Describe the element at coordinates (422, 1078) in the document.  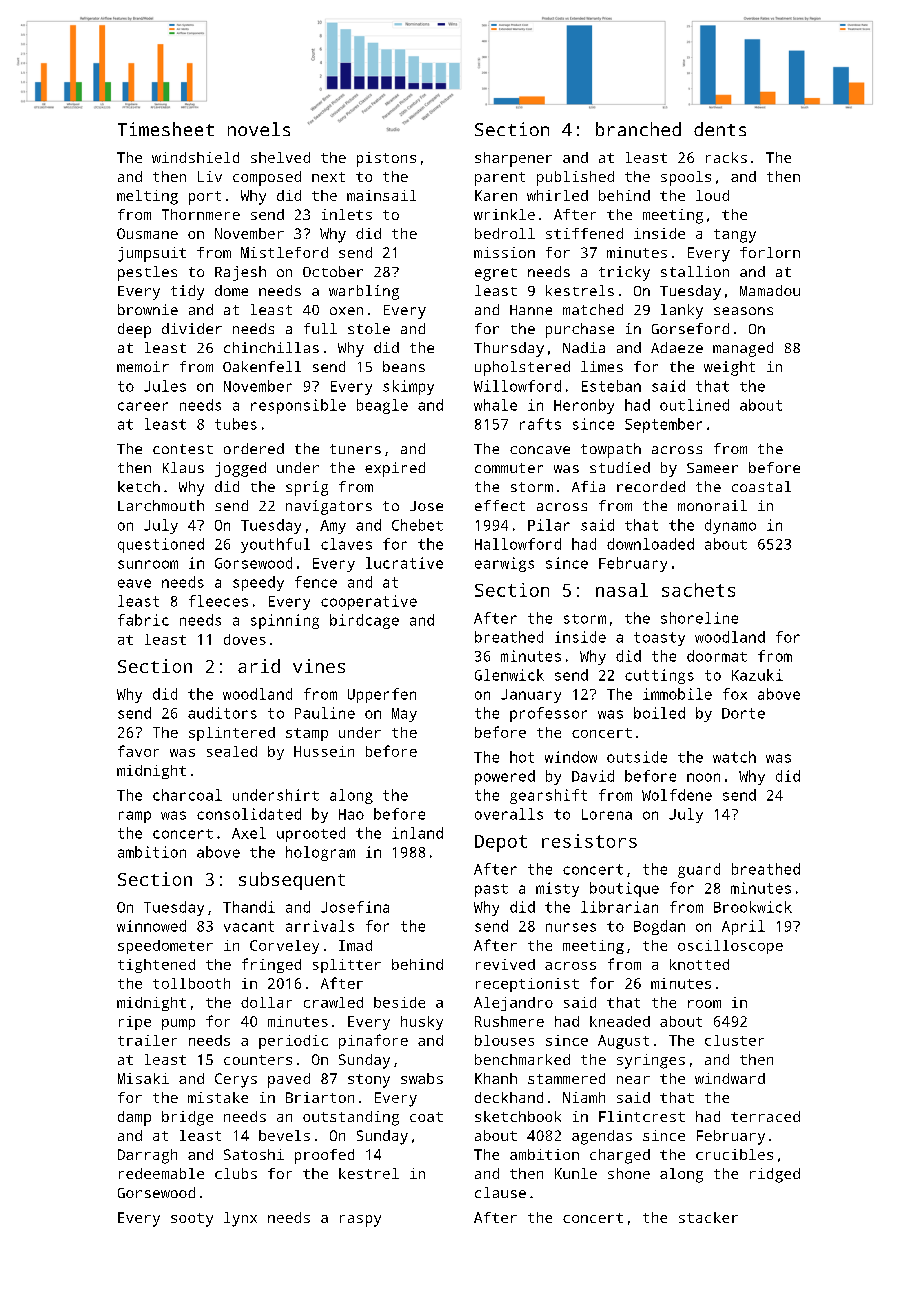
I see `swabs` at that location.
